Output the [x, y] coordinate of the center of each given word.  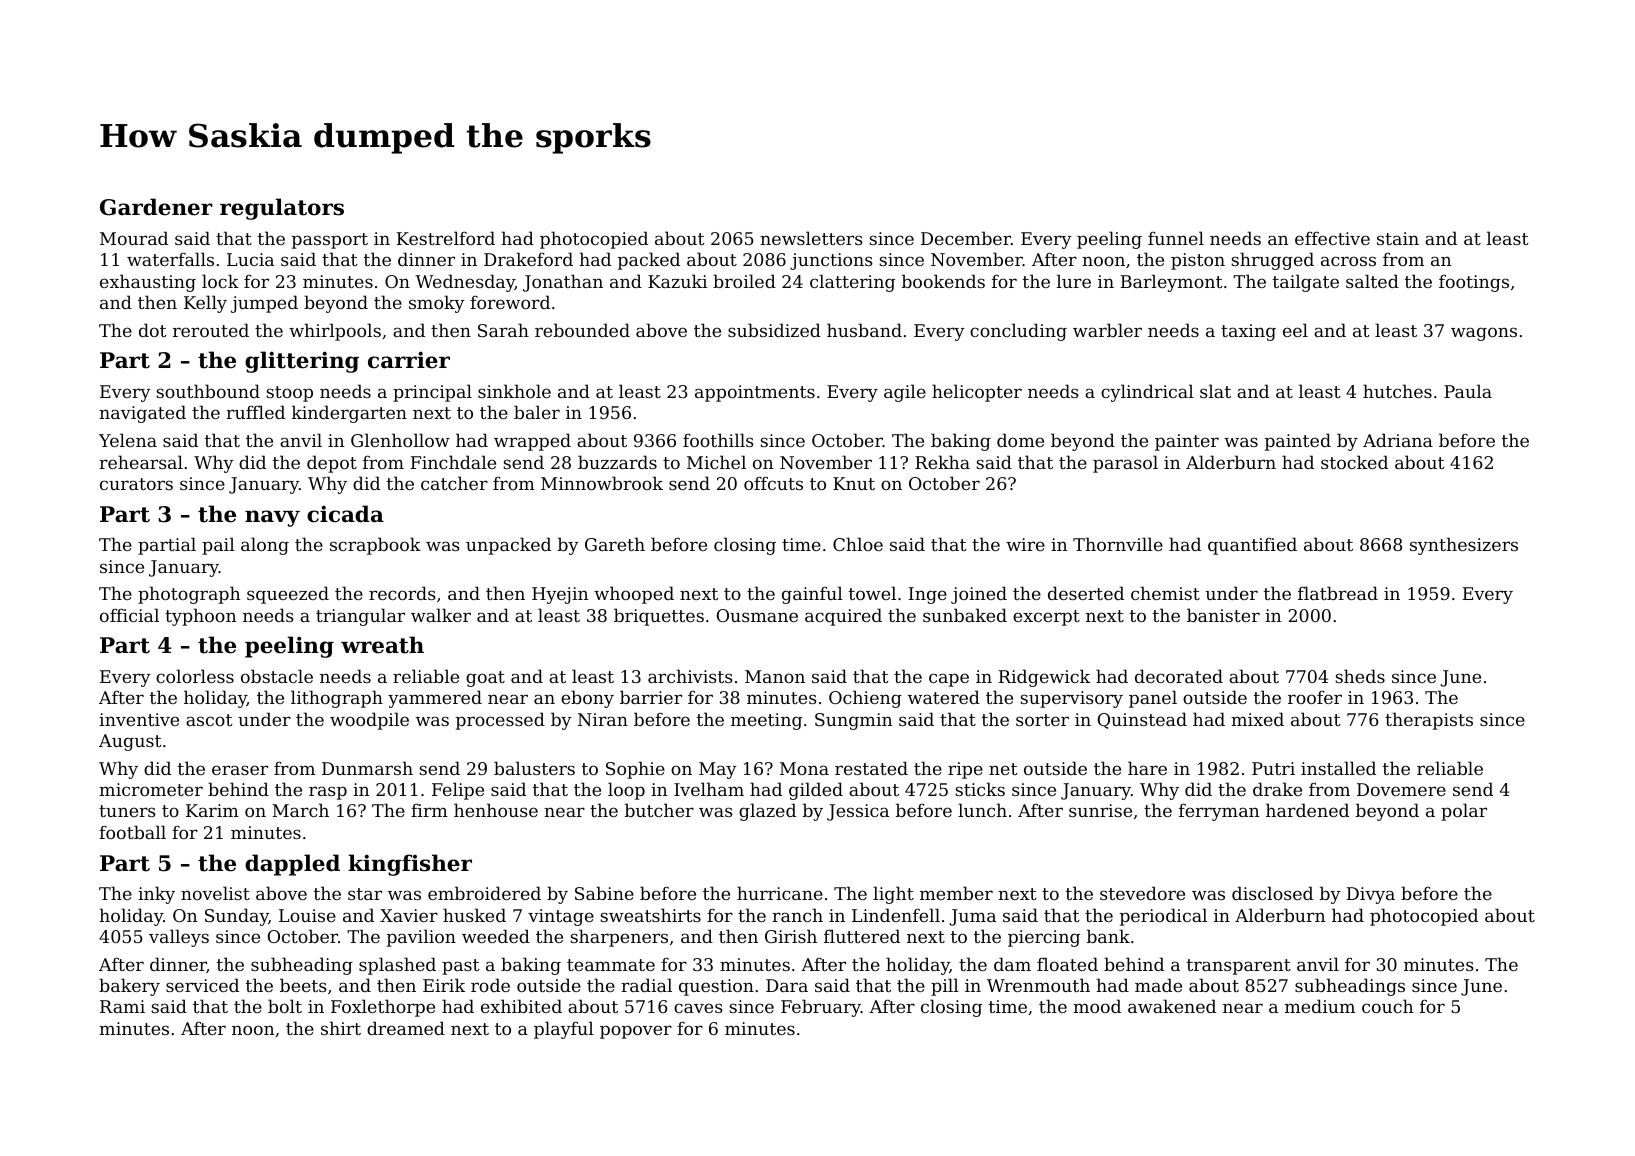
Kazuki [677, 281]
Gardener [156, 207]
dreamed [406, 1028]
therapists [1429, 721]
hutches [1397, 391]
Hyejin [560, 595]
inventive [139, 719]
